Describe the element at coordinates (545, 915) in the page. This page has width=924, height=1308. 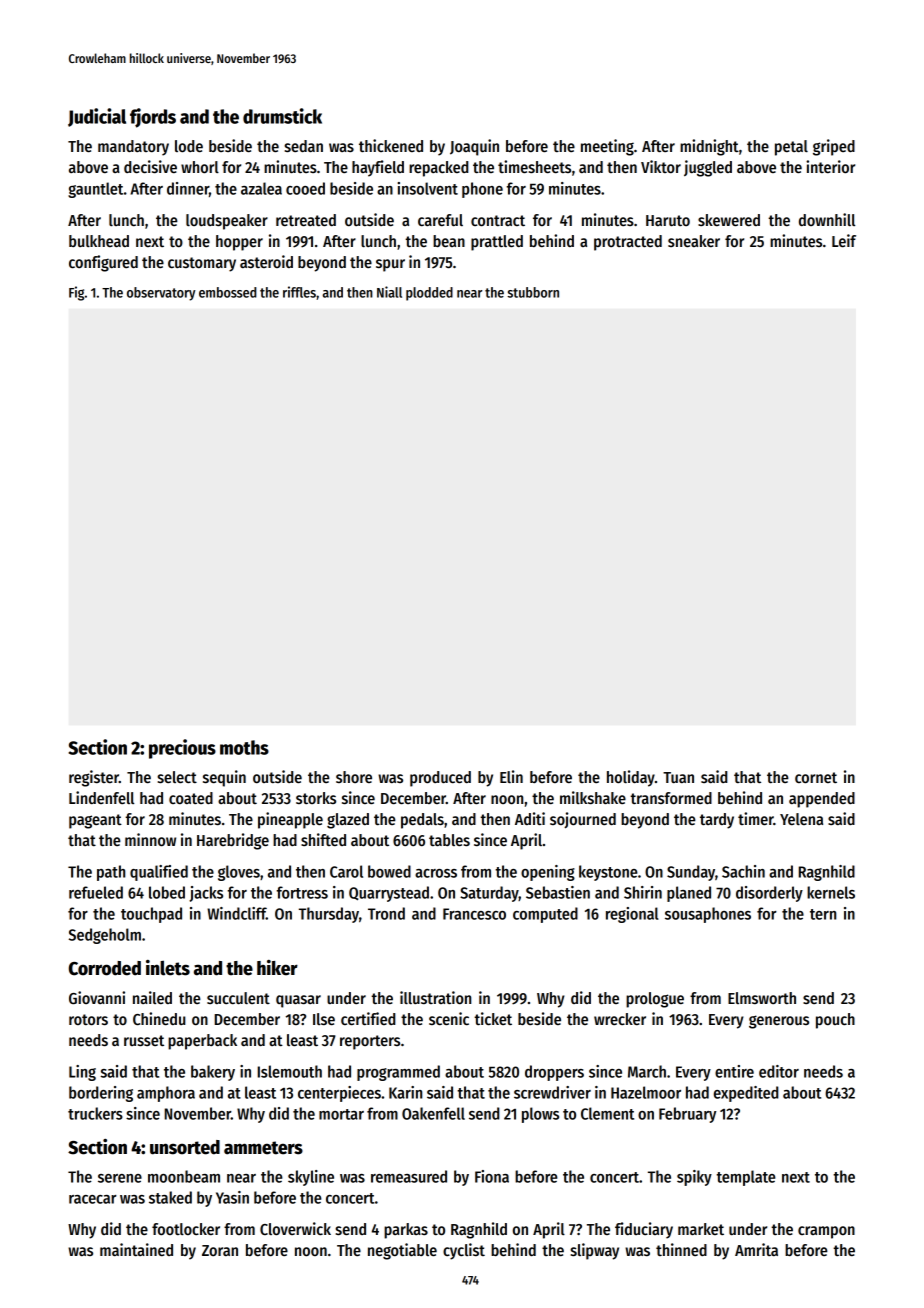
I see `computed` at that location.
